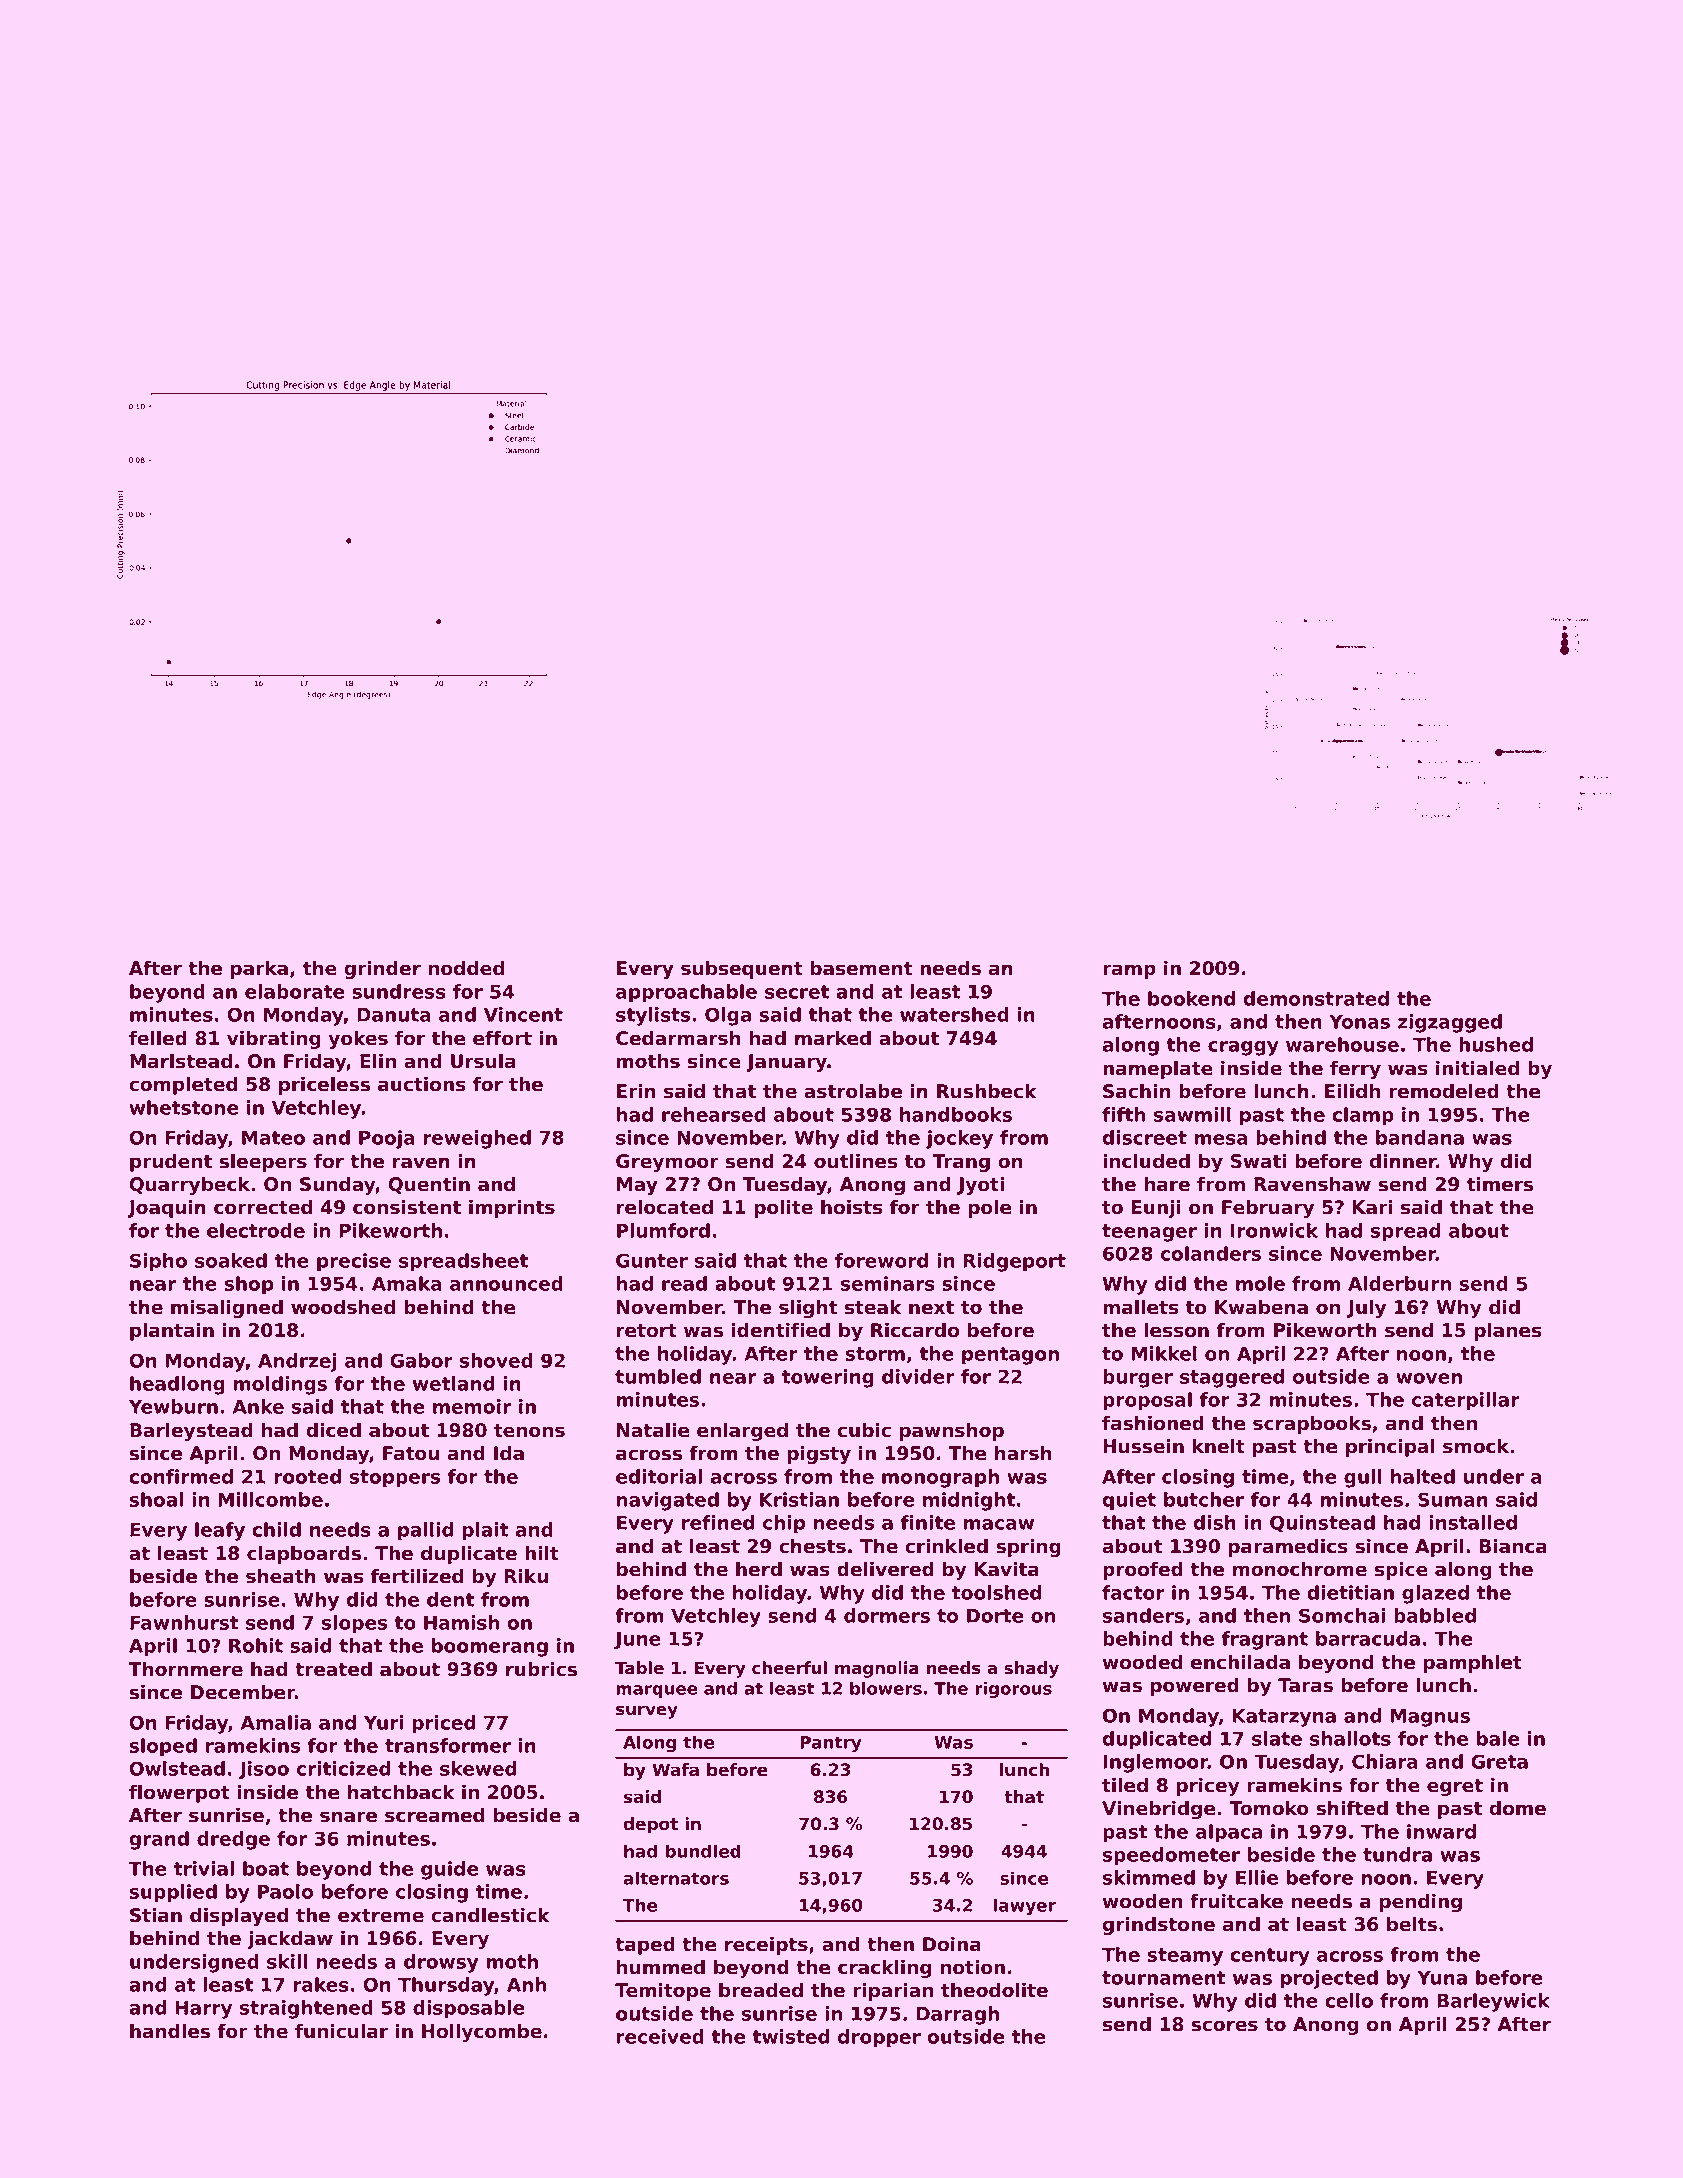 The image size is (1683, 2178). What do you see at coordinates (1473, 1522) in the document?
I see `installed` at bounding box center [1473, 1522].
